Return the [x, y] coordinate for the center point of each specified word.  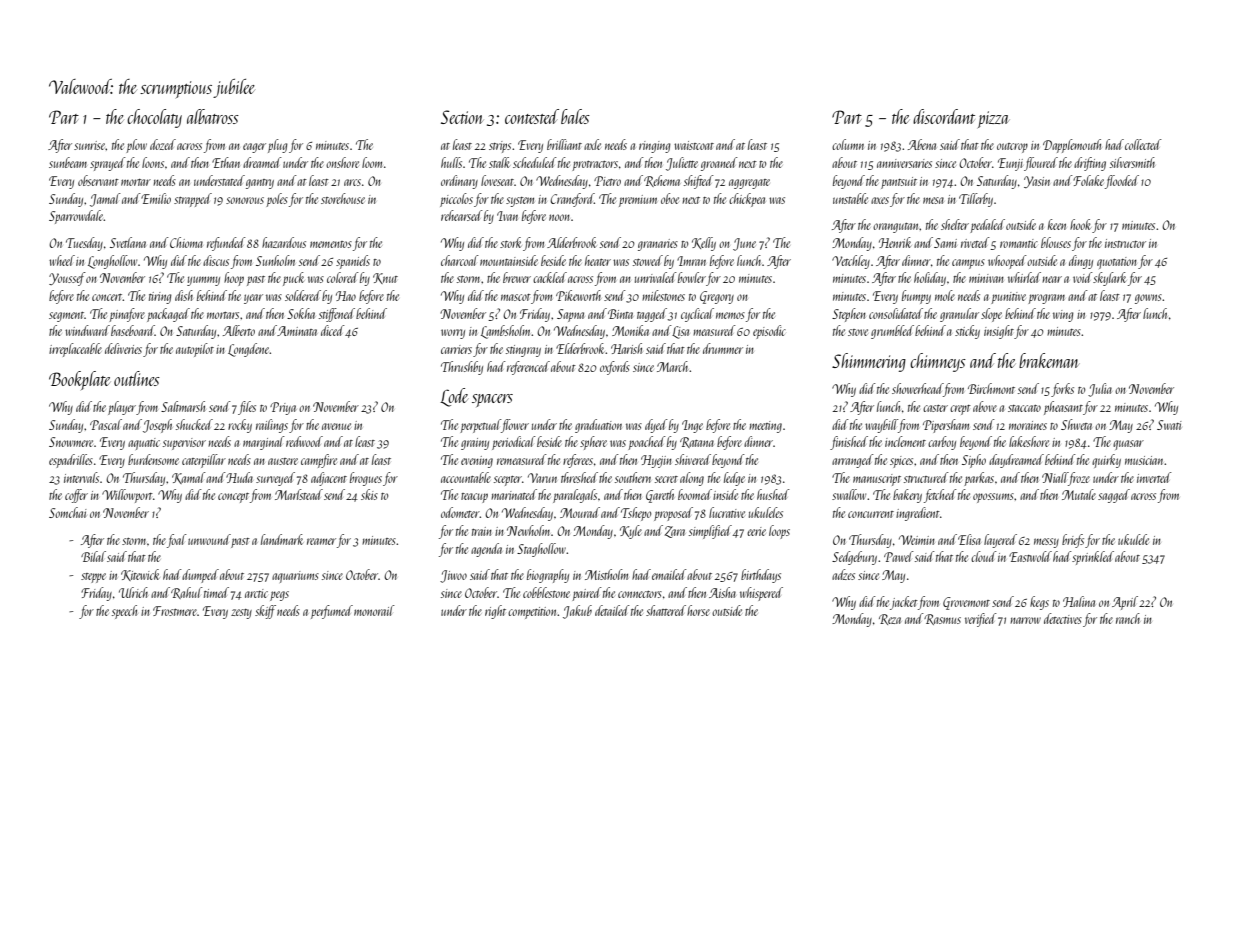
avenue [336, 426]
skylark [1109, 279]
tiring [160, 298]
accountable [466, 477]
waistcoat [694, 145]
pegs [279, 596]
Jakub [577, 612]
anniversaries [904, 163]
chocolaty [154, 118]
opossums [993, 498]
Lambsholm [506, 332]
